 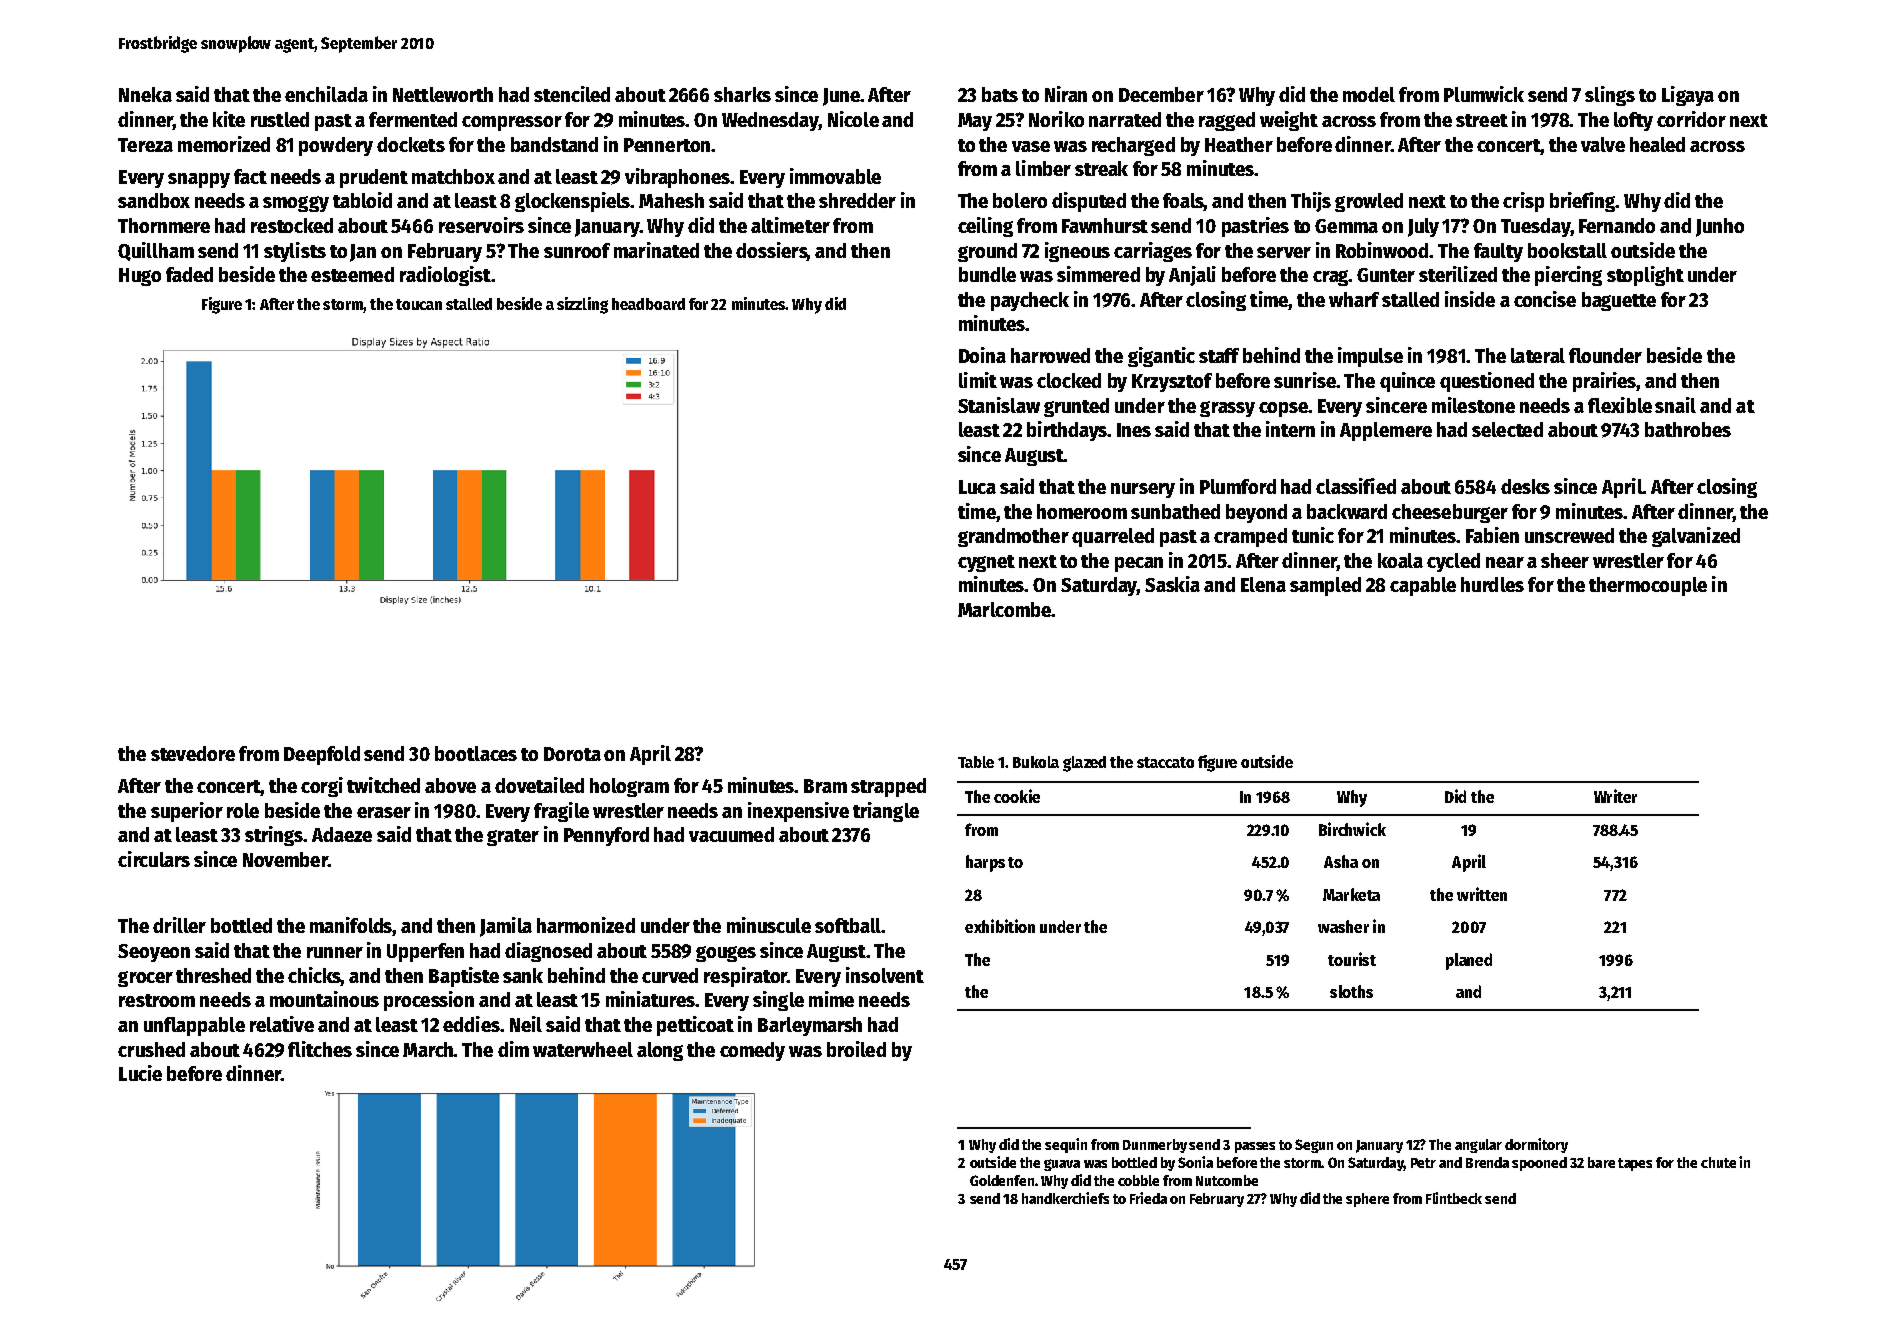 I want to click on Goldenfen, so click(x=1002, y=1180).
